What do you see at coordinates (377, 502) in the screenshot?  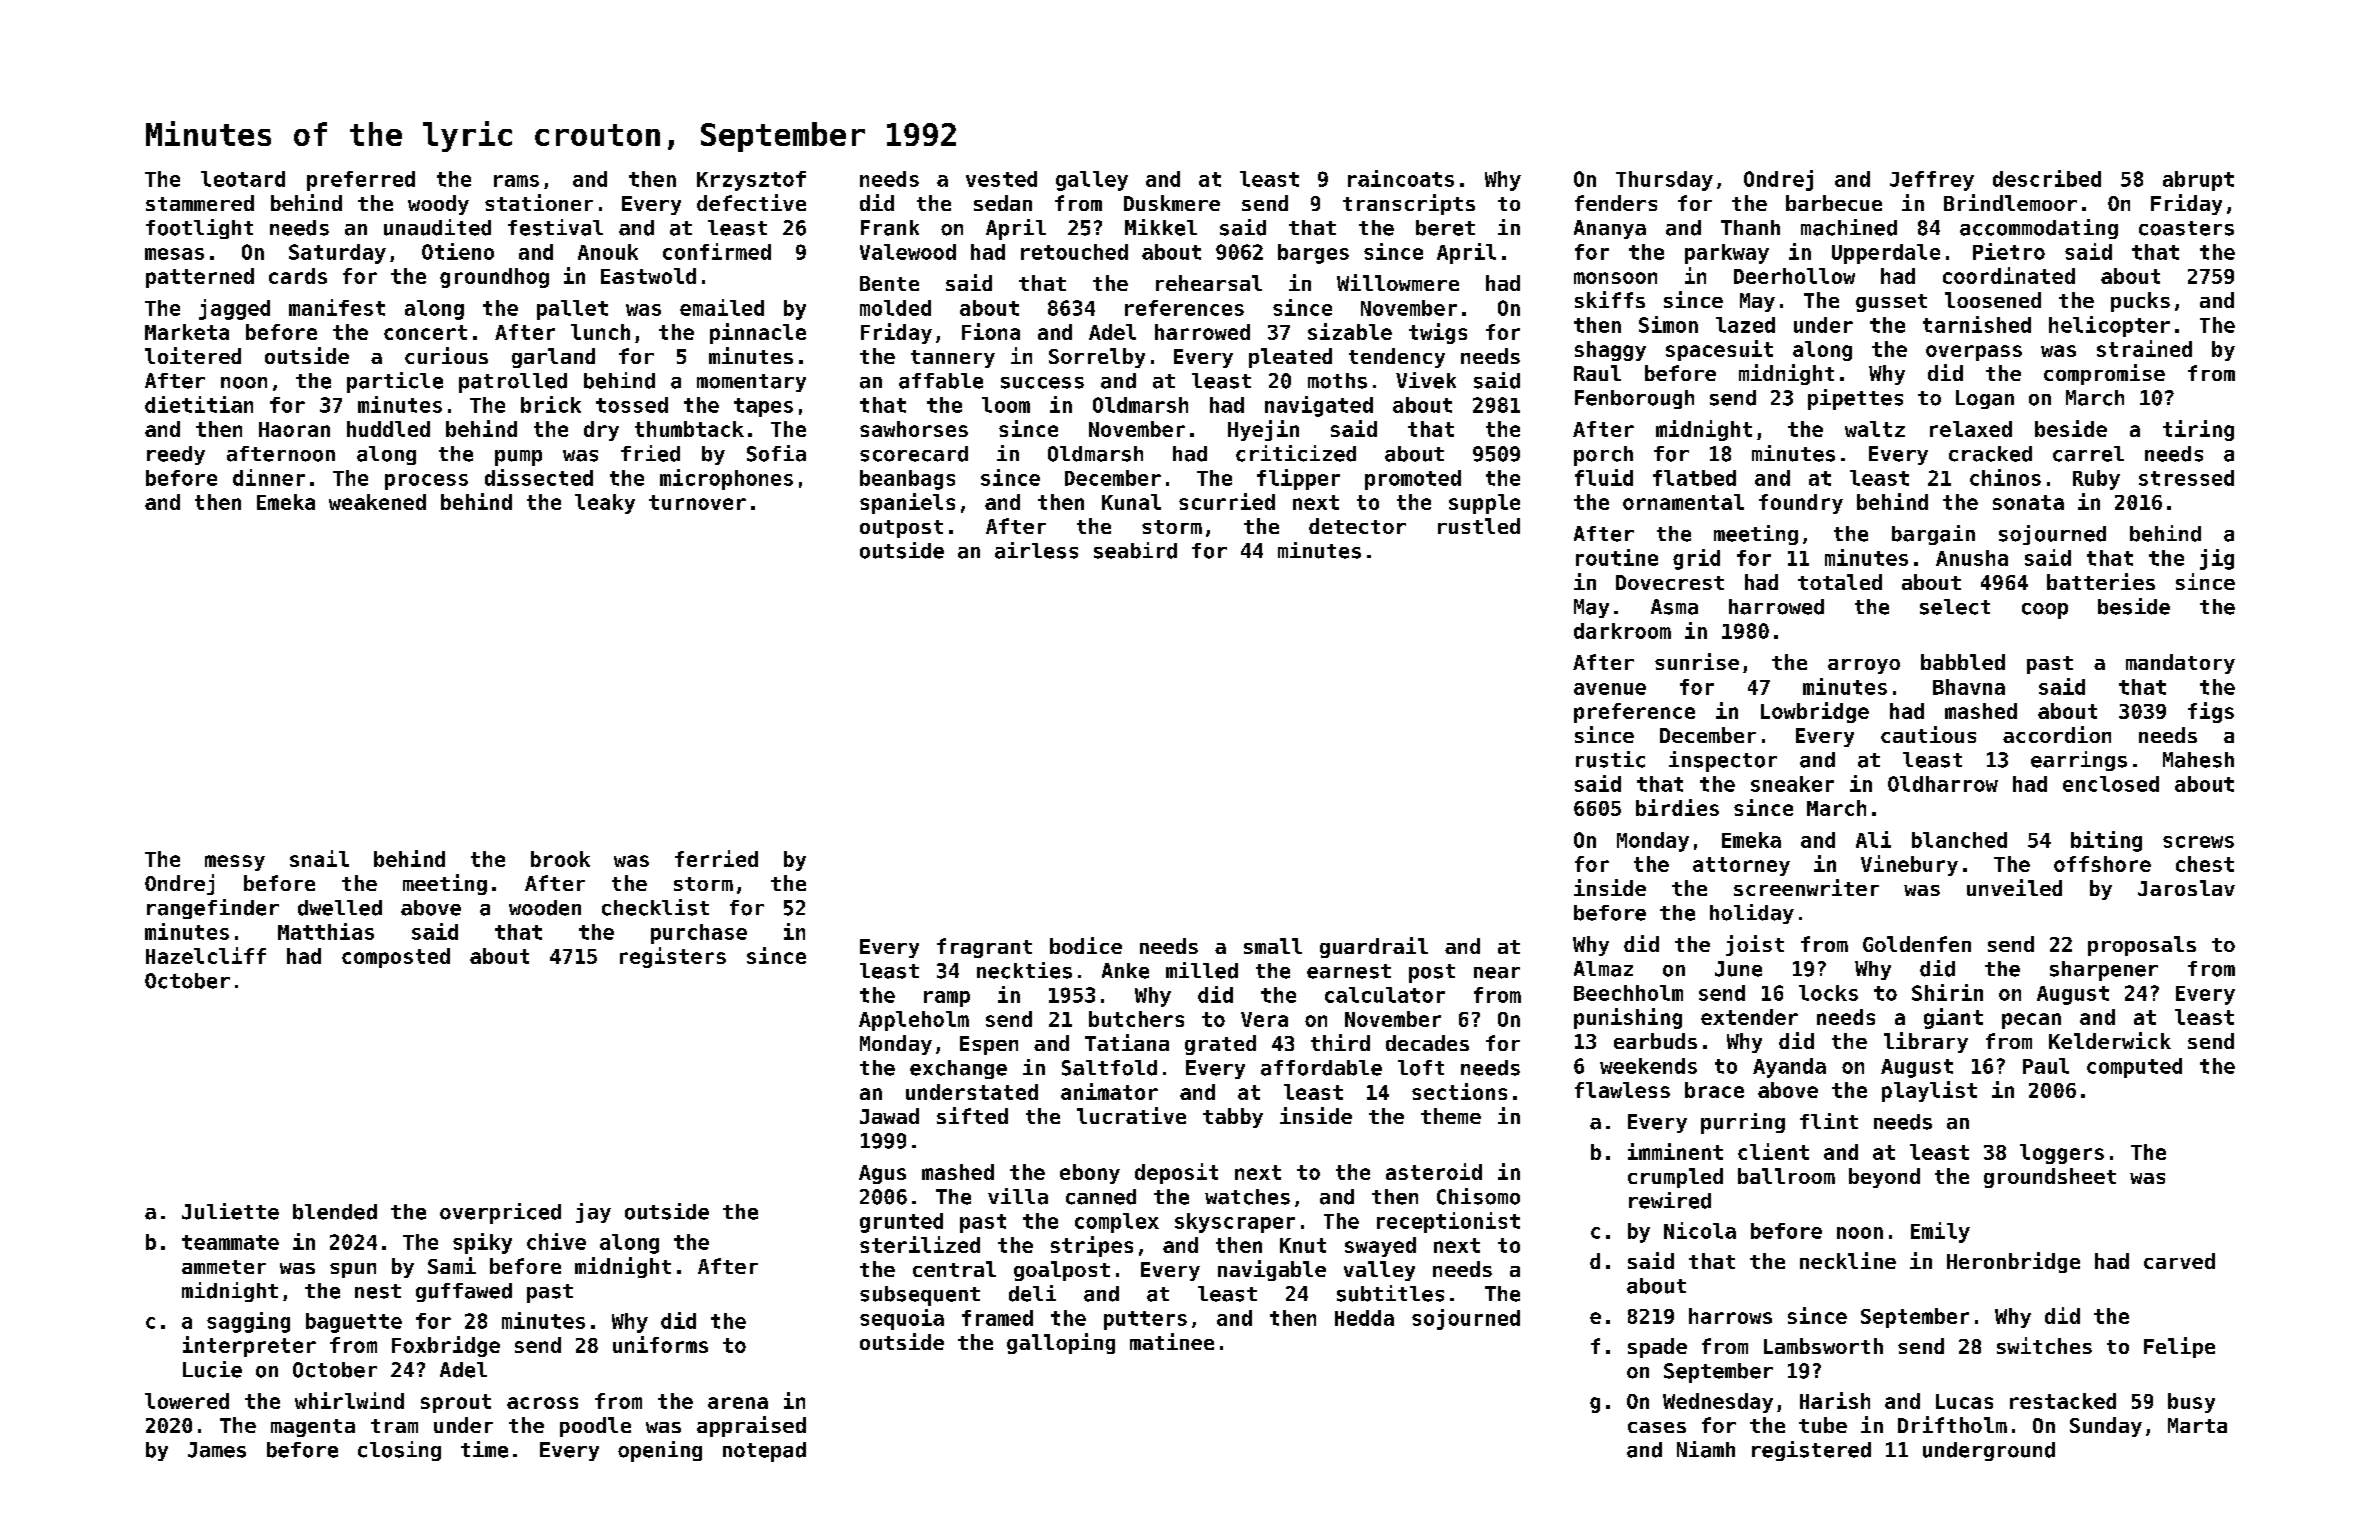 I see `weakened` at bounding box center [377, 502].
